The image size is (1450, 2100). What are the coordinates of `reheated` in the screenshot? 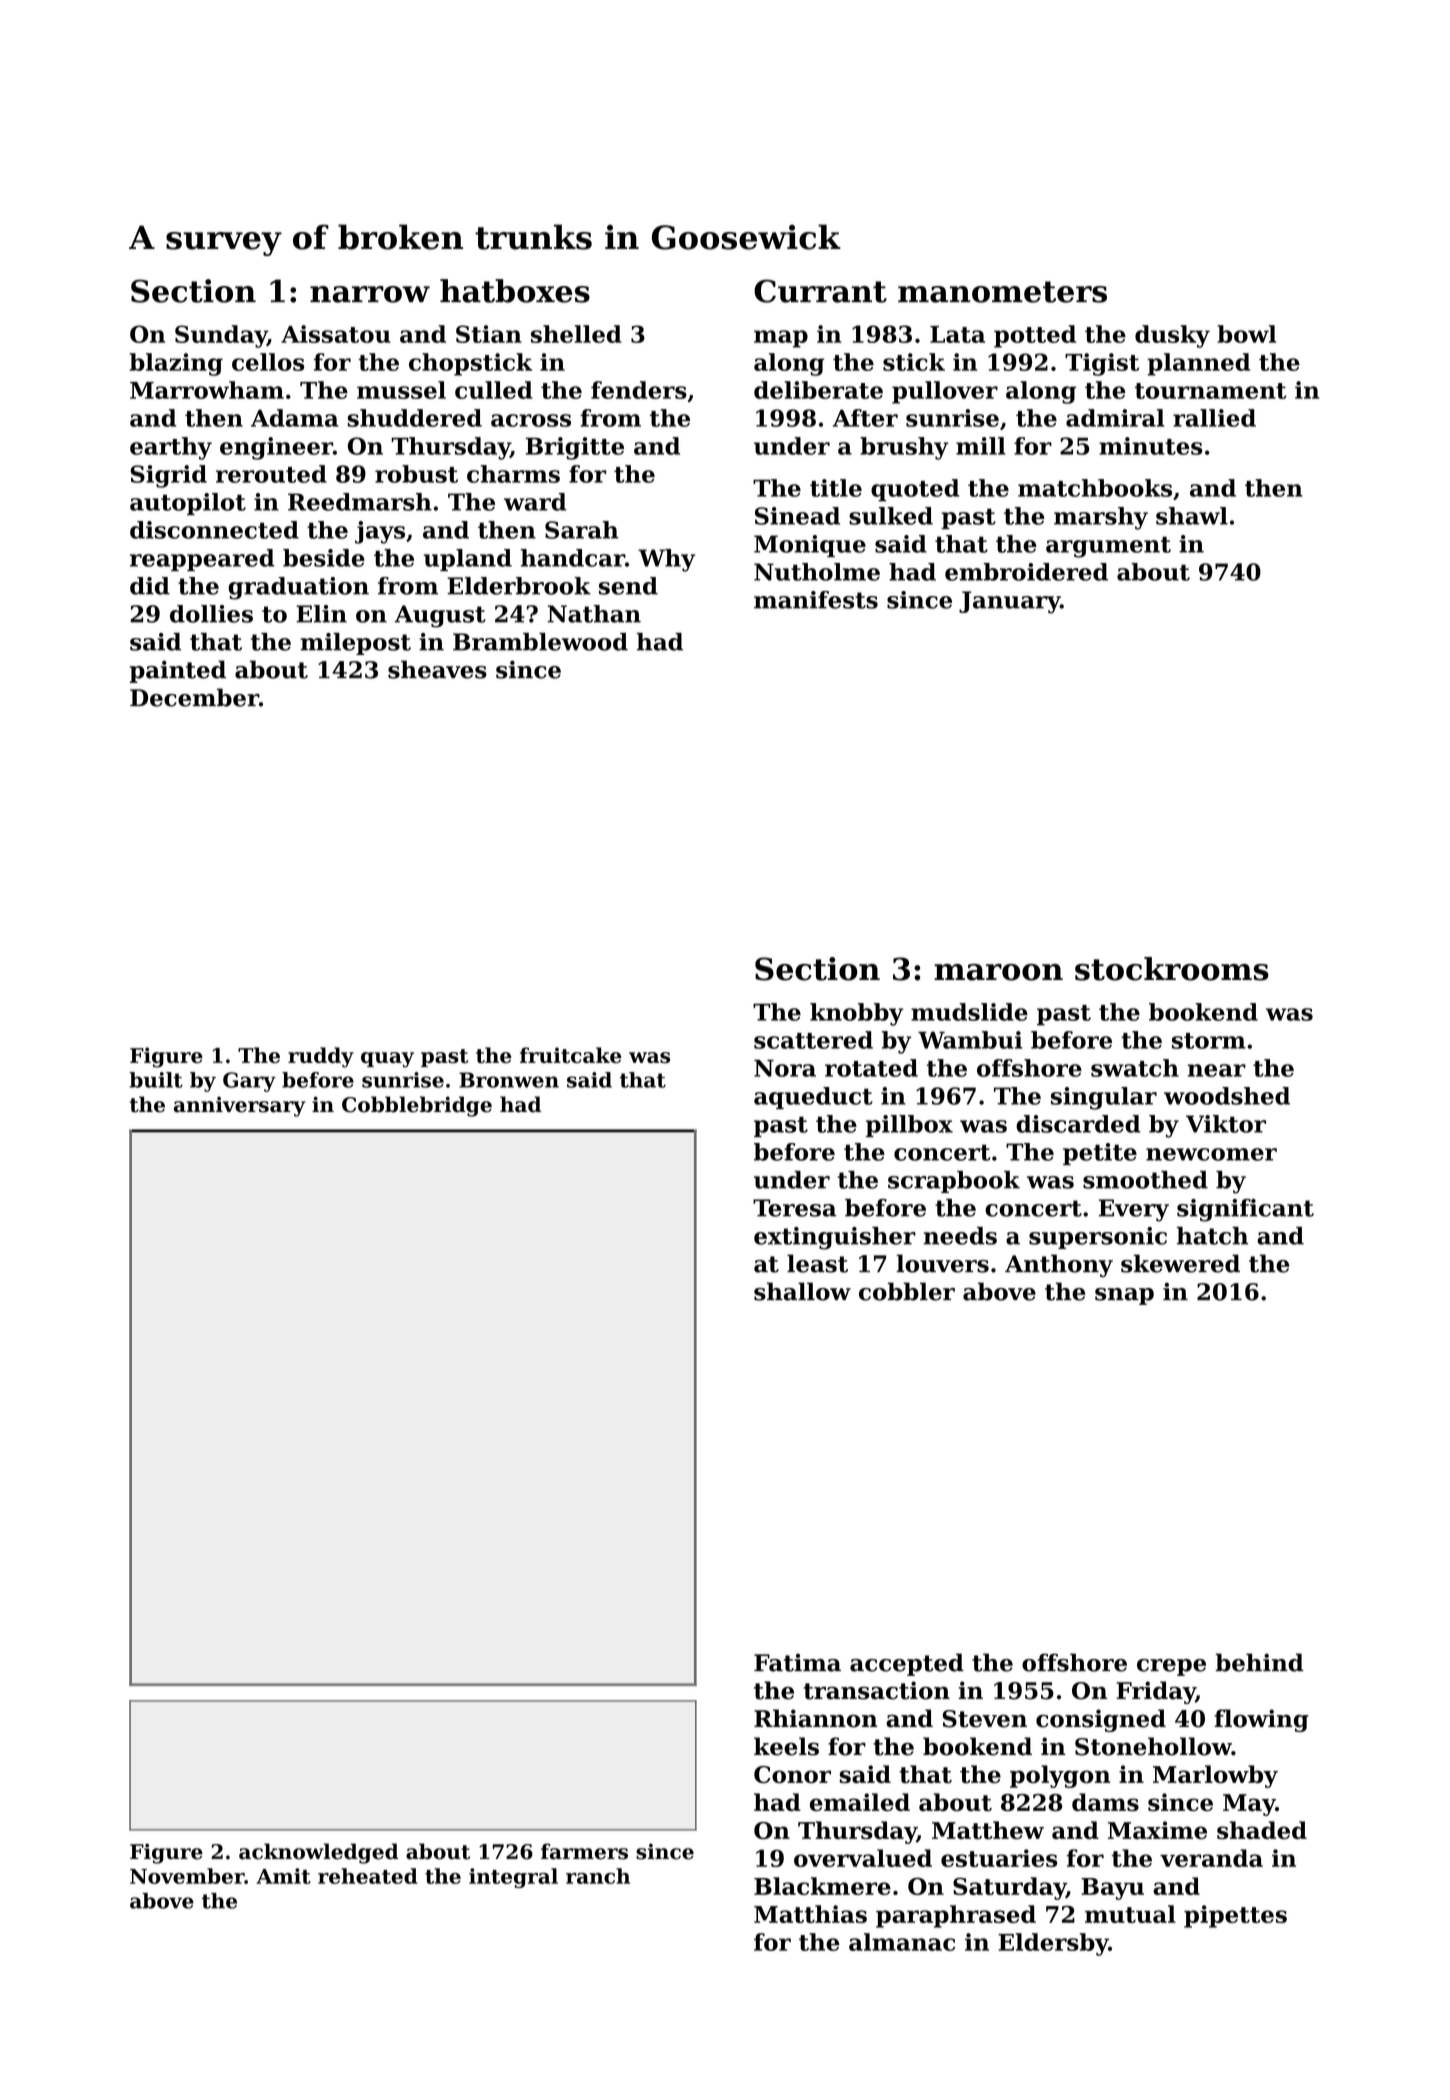 It's located at (368, 1876).
